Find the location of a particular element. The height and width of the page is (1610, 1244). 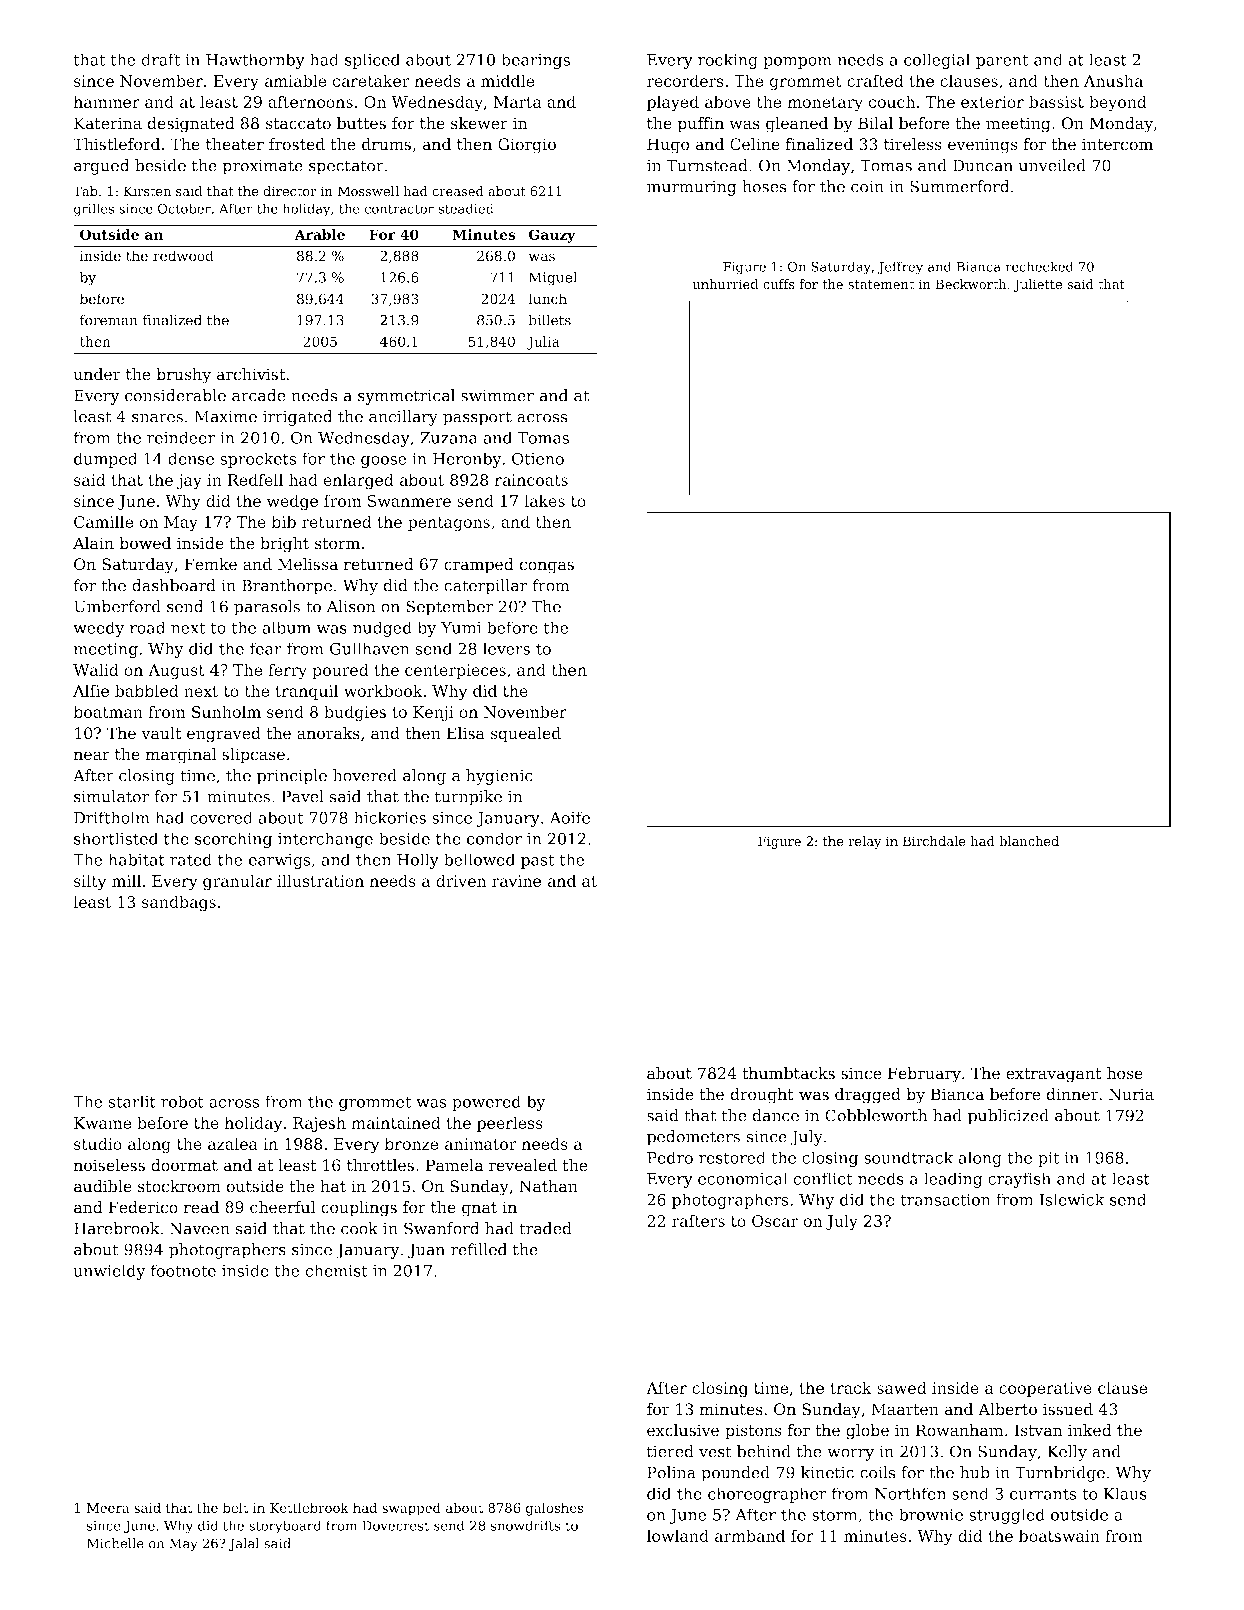

pentagons is located at coordinates (449, 524).
